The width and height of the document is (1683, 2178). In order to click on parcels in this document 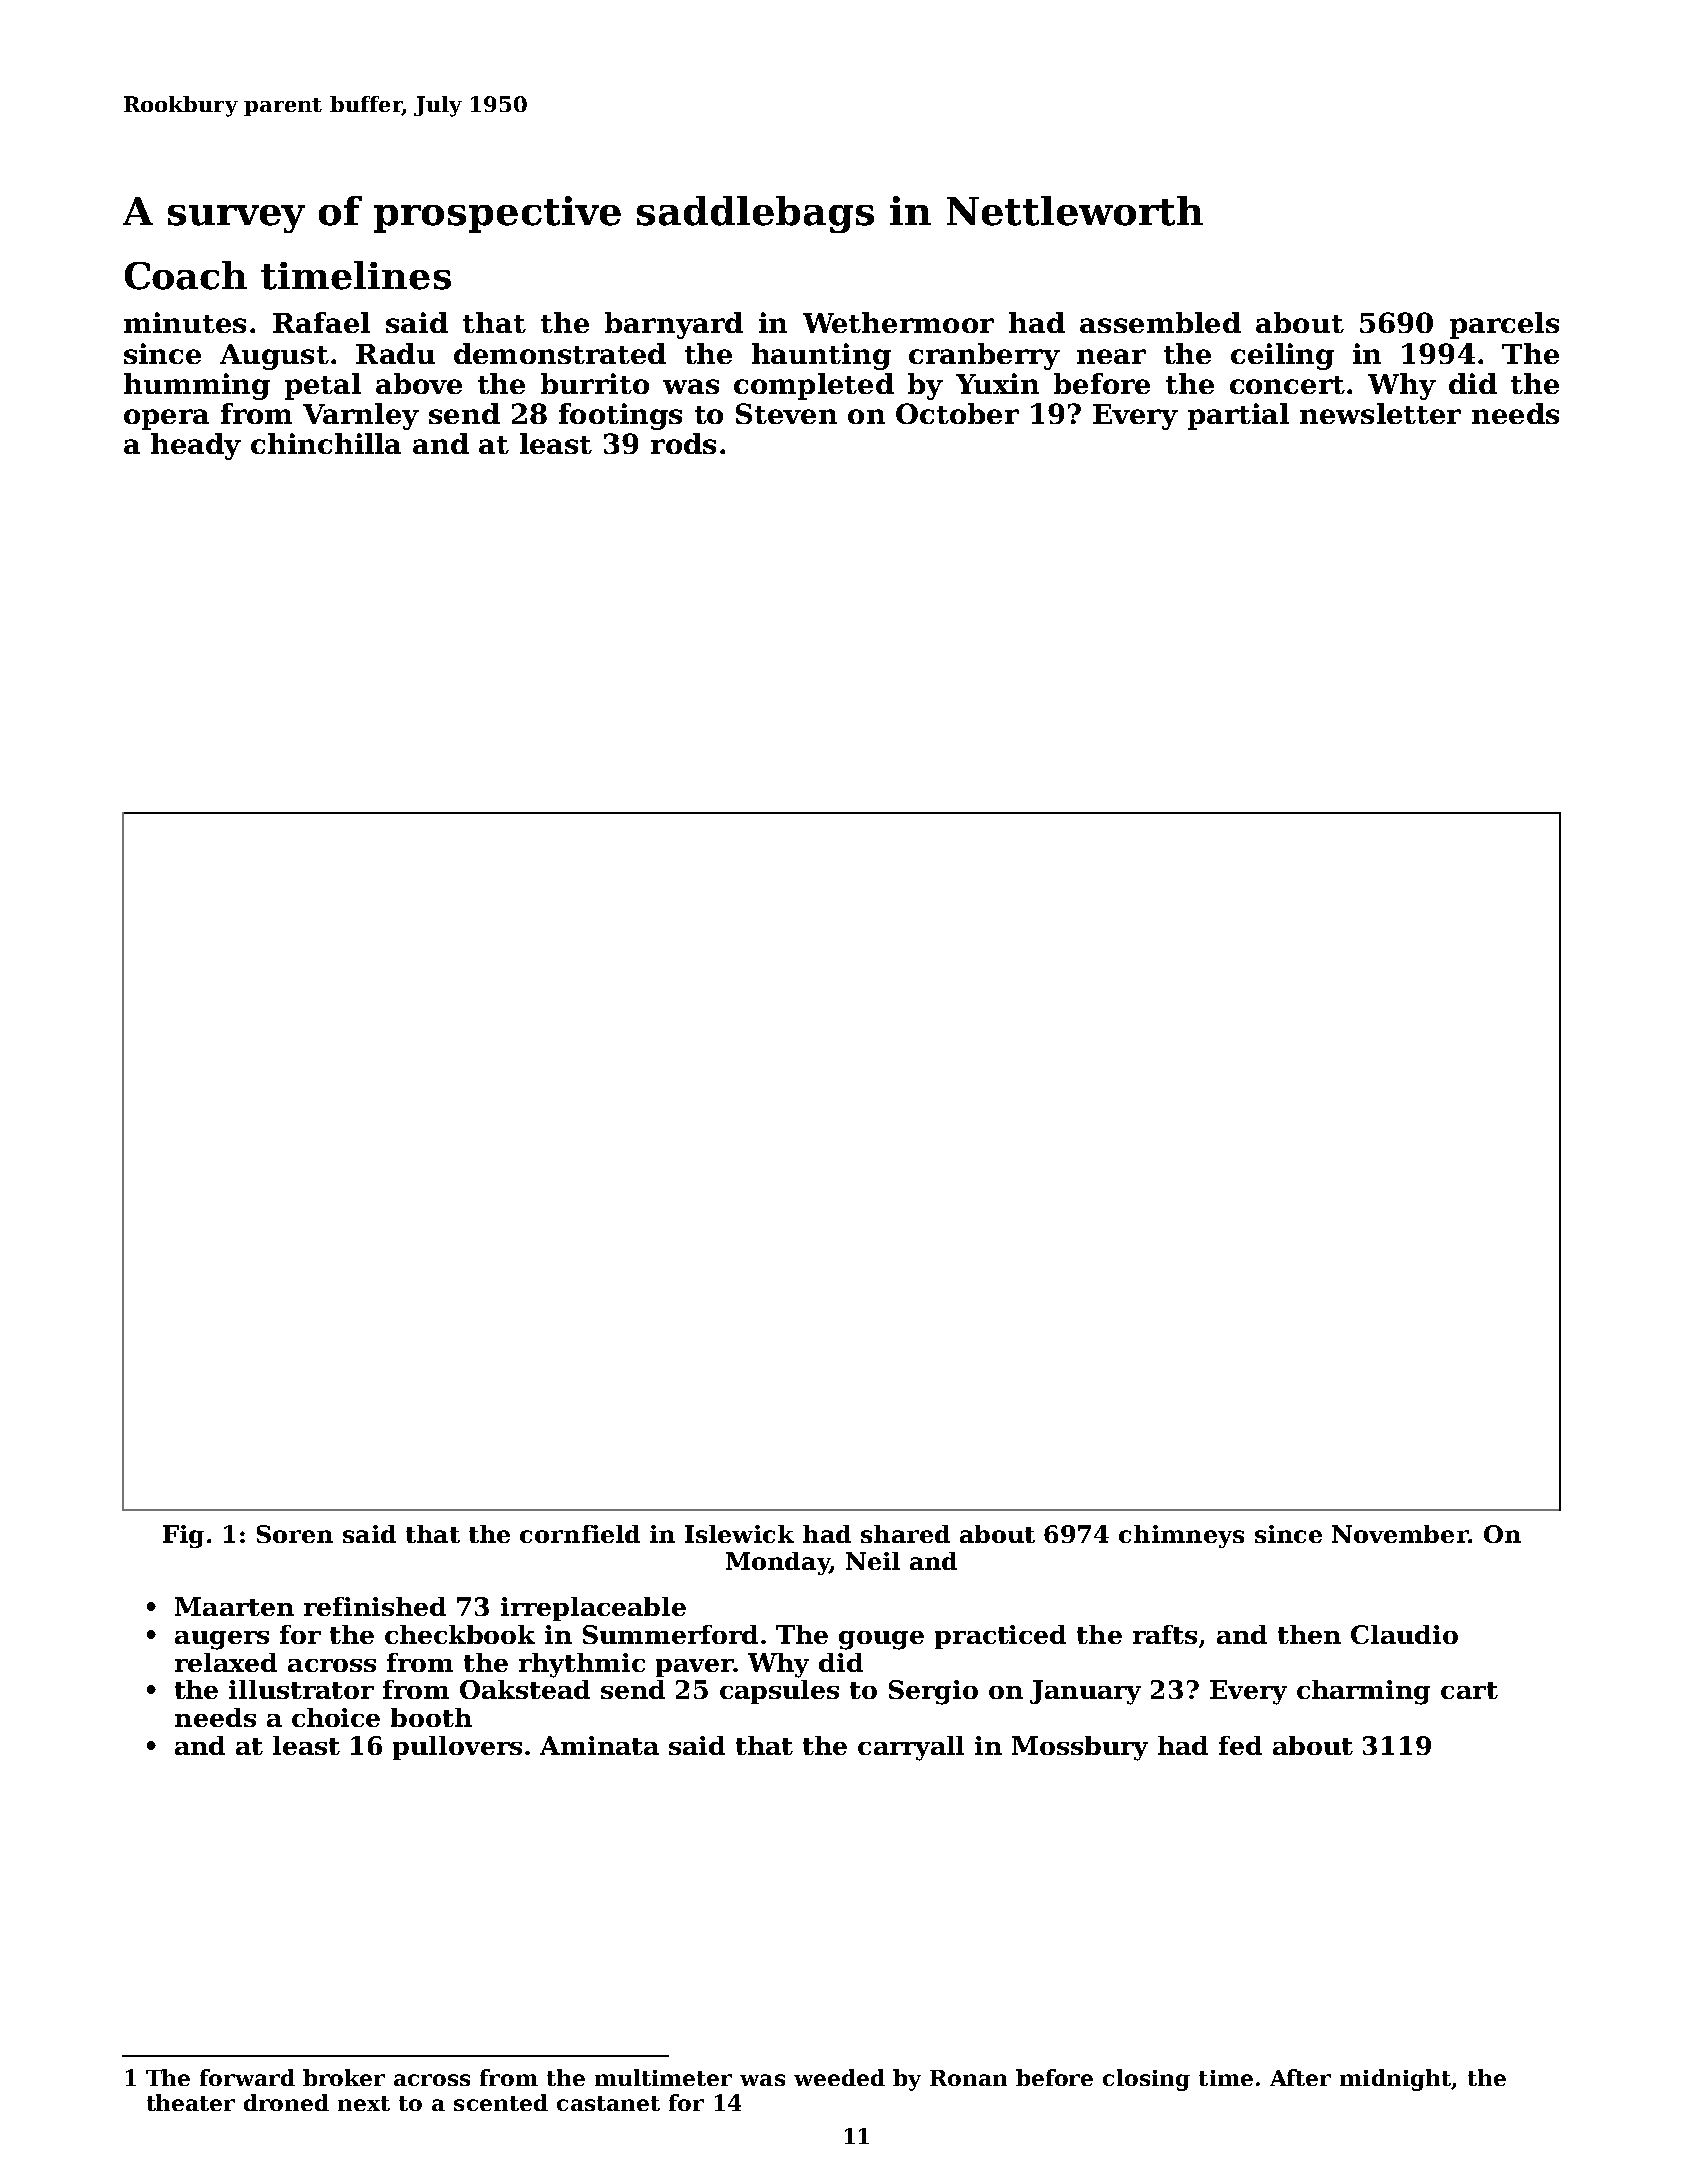, I will do `click(1504, 325)`.
